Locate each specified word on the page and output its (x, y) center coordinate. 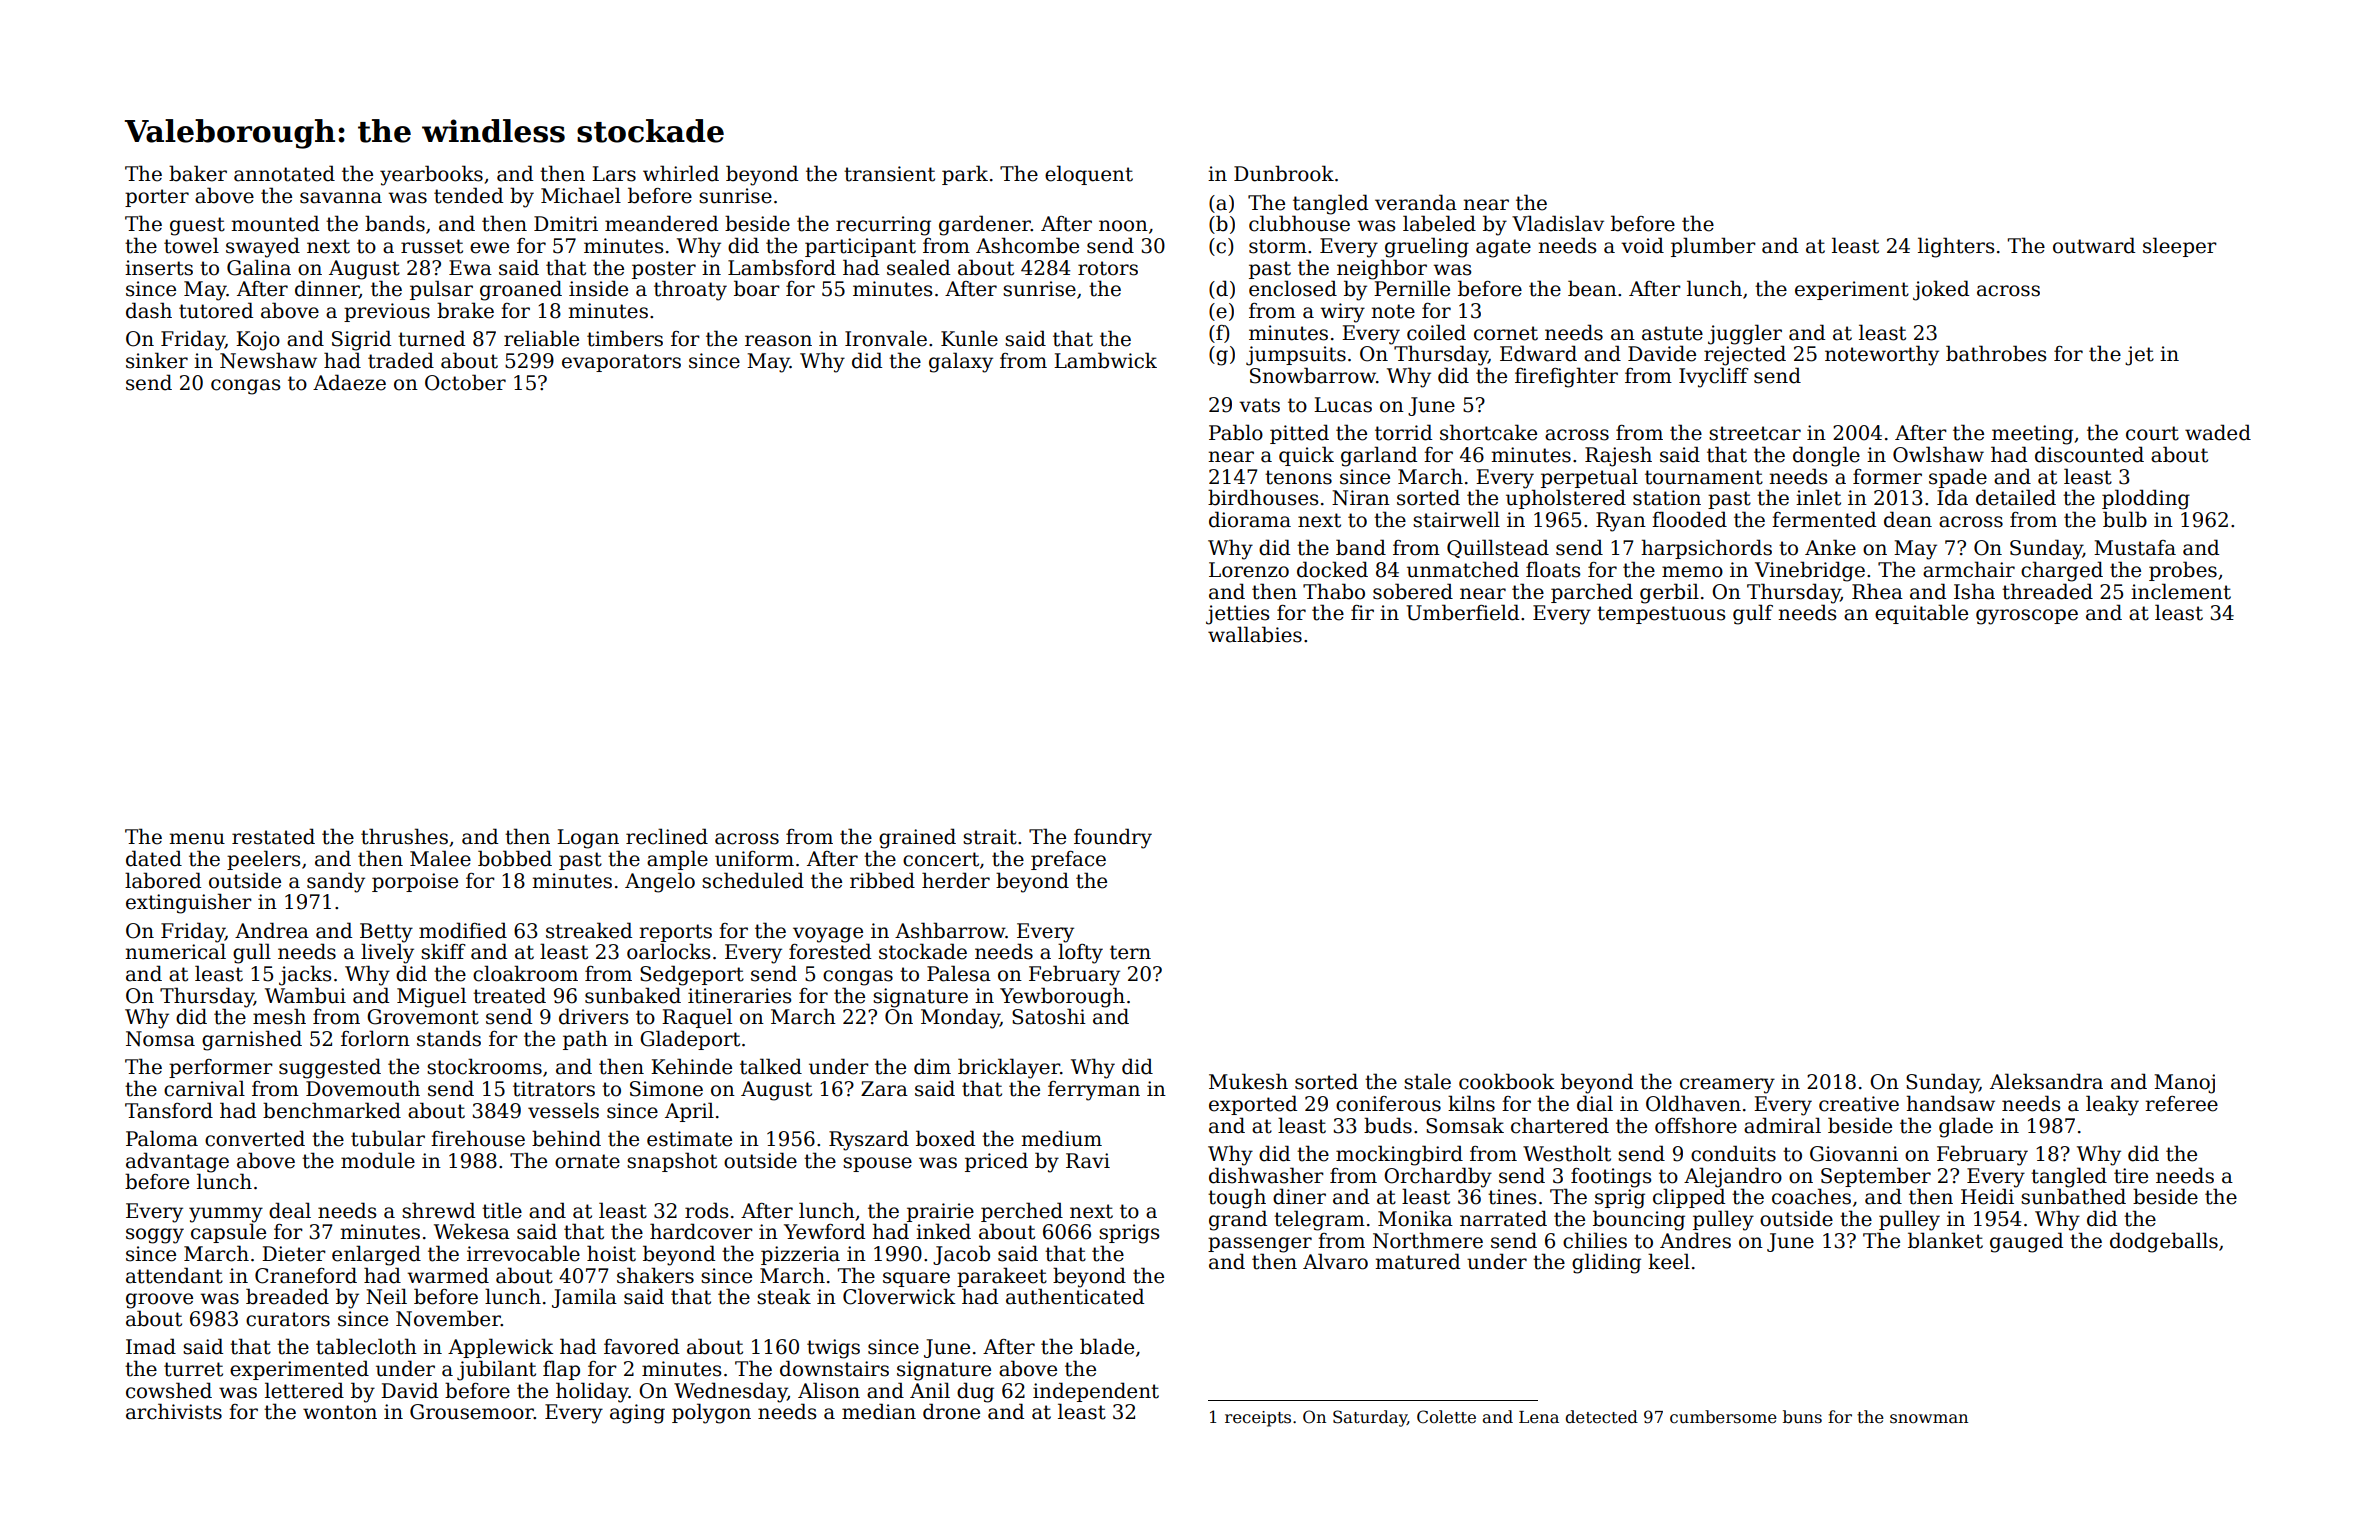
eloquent (1089, 175)
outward (2094, 245)
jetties (1237, 615)
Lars (614, 174)
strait (990, 837)
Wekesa (472, 1231)
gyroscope (2027, 617)
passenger (1260, 1245)
